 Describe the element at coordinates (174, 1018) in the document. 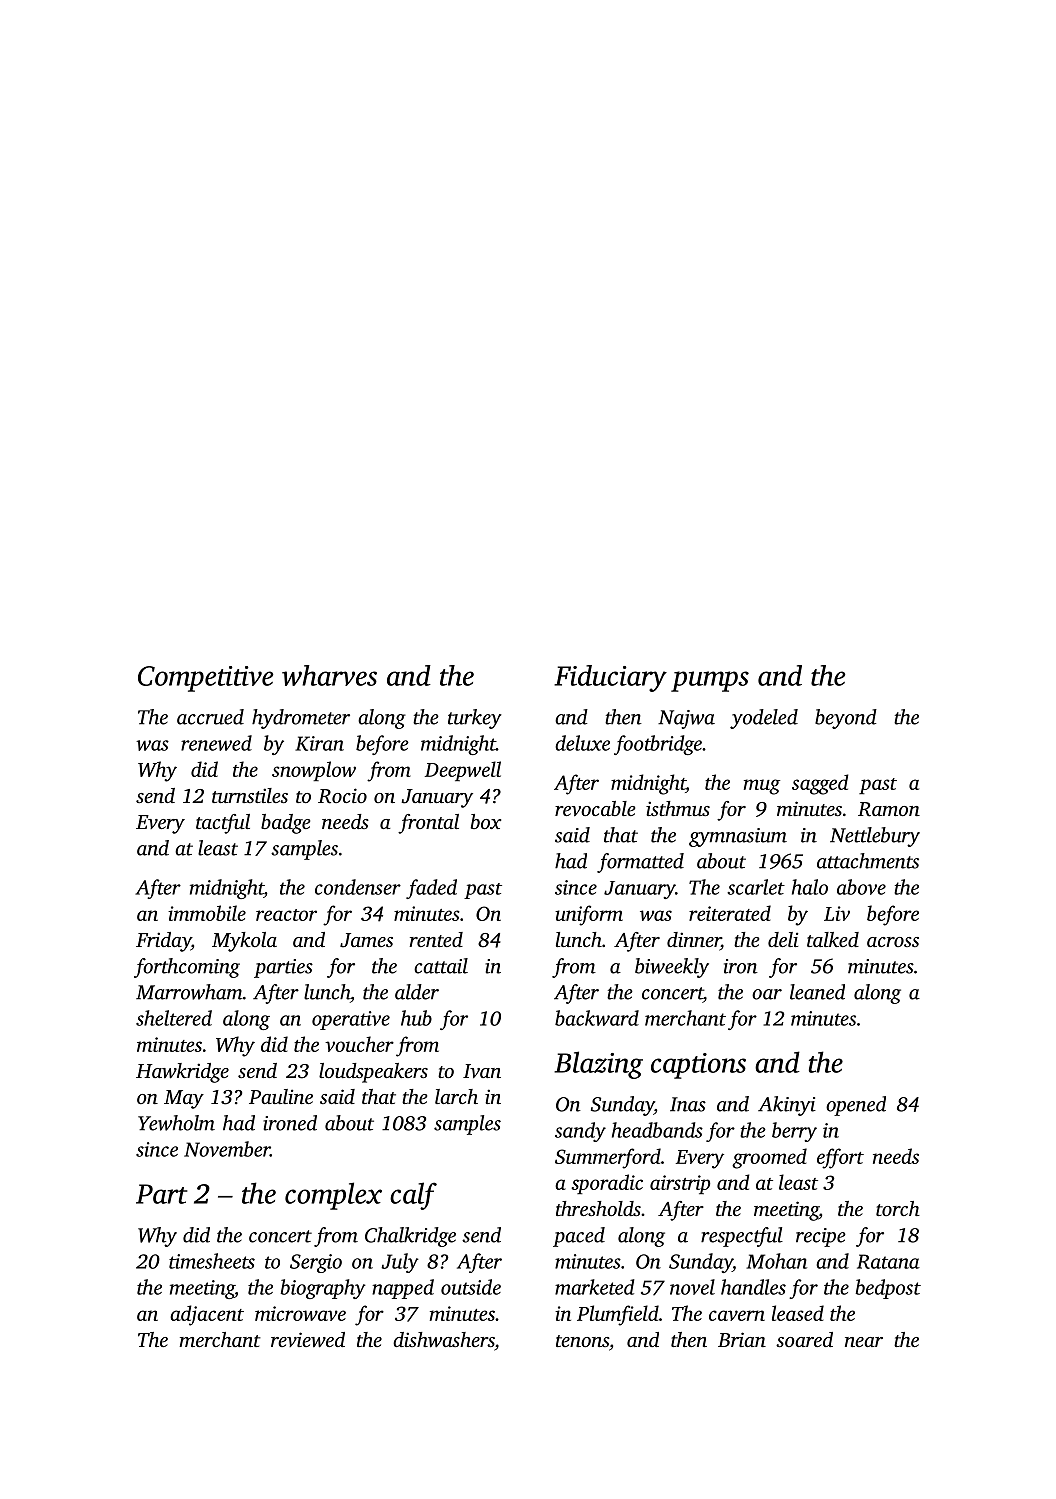

I see `sheltered` at that location.
